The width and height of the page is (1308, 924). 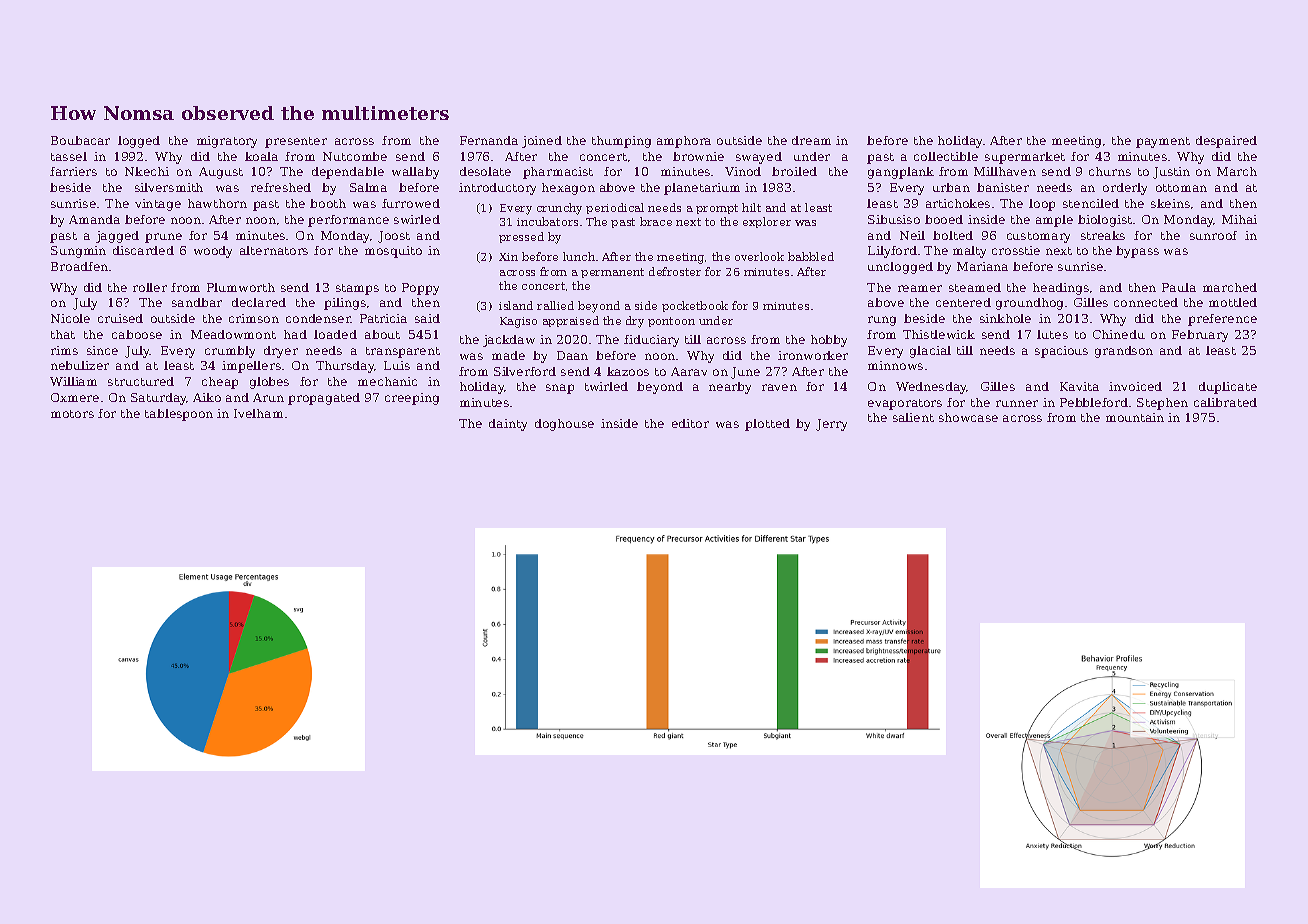 I want to click on sunroof, so click(x=1213, y=235).
